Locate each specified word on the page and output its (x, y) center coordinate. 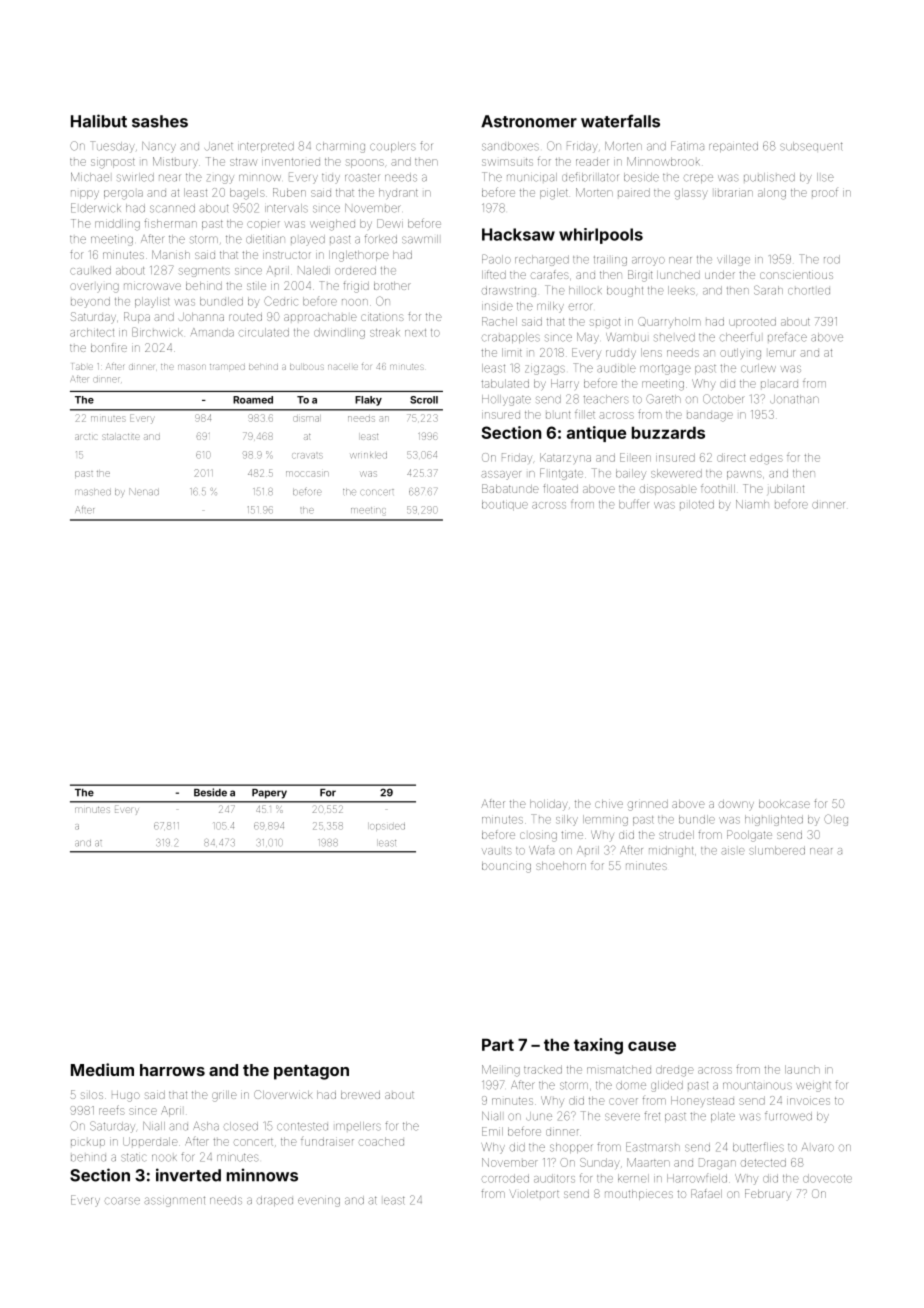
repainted (733, 147)
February (768, 1194)
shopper (571, 1148)
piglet (554, 194)
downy (736, 805)
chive (609, 804)
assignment (174, 1201)
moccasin (307, 474)
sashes (160, 121)
